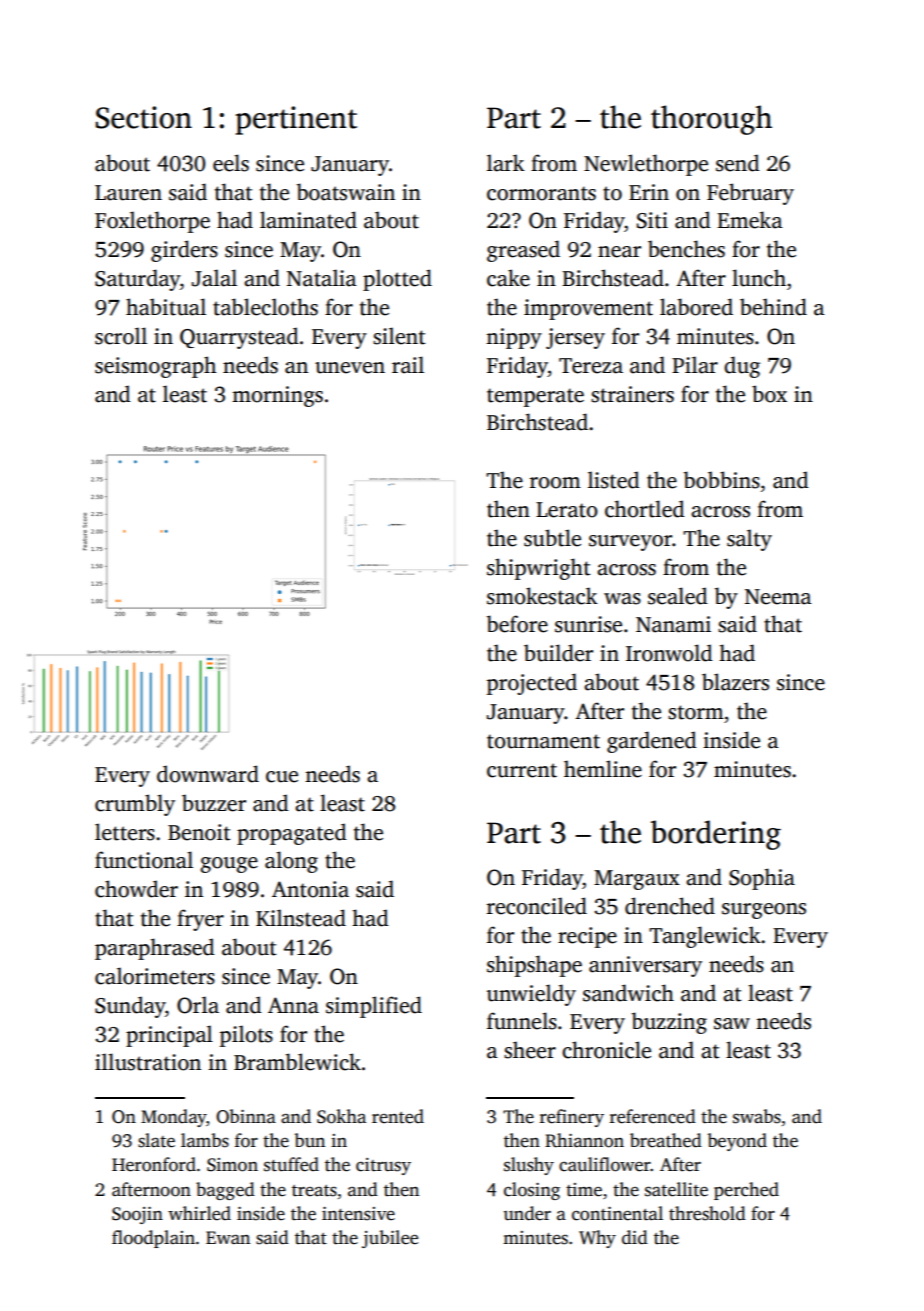  What do you see at coordinates (707, 1213) in the document?
I see `threshold` at bounding box center [707, 1213].
